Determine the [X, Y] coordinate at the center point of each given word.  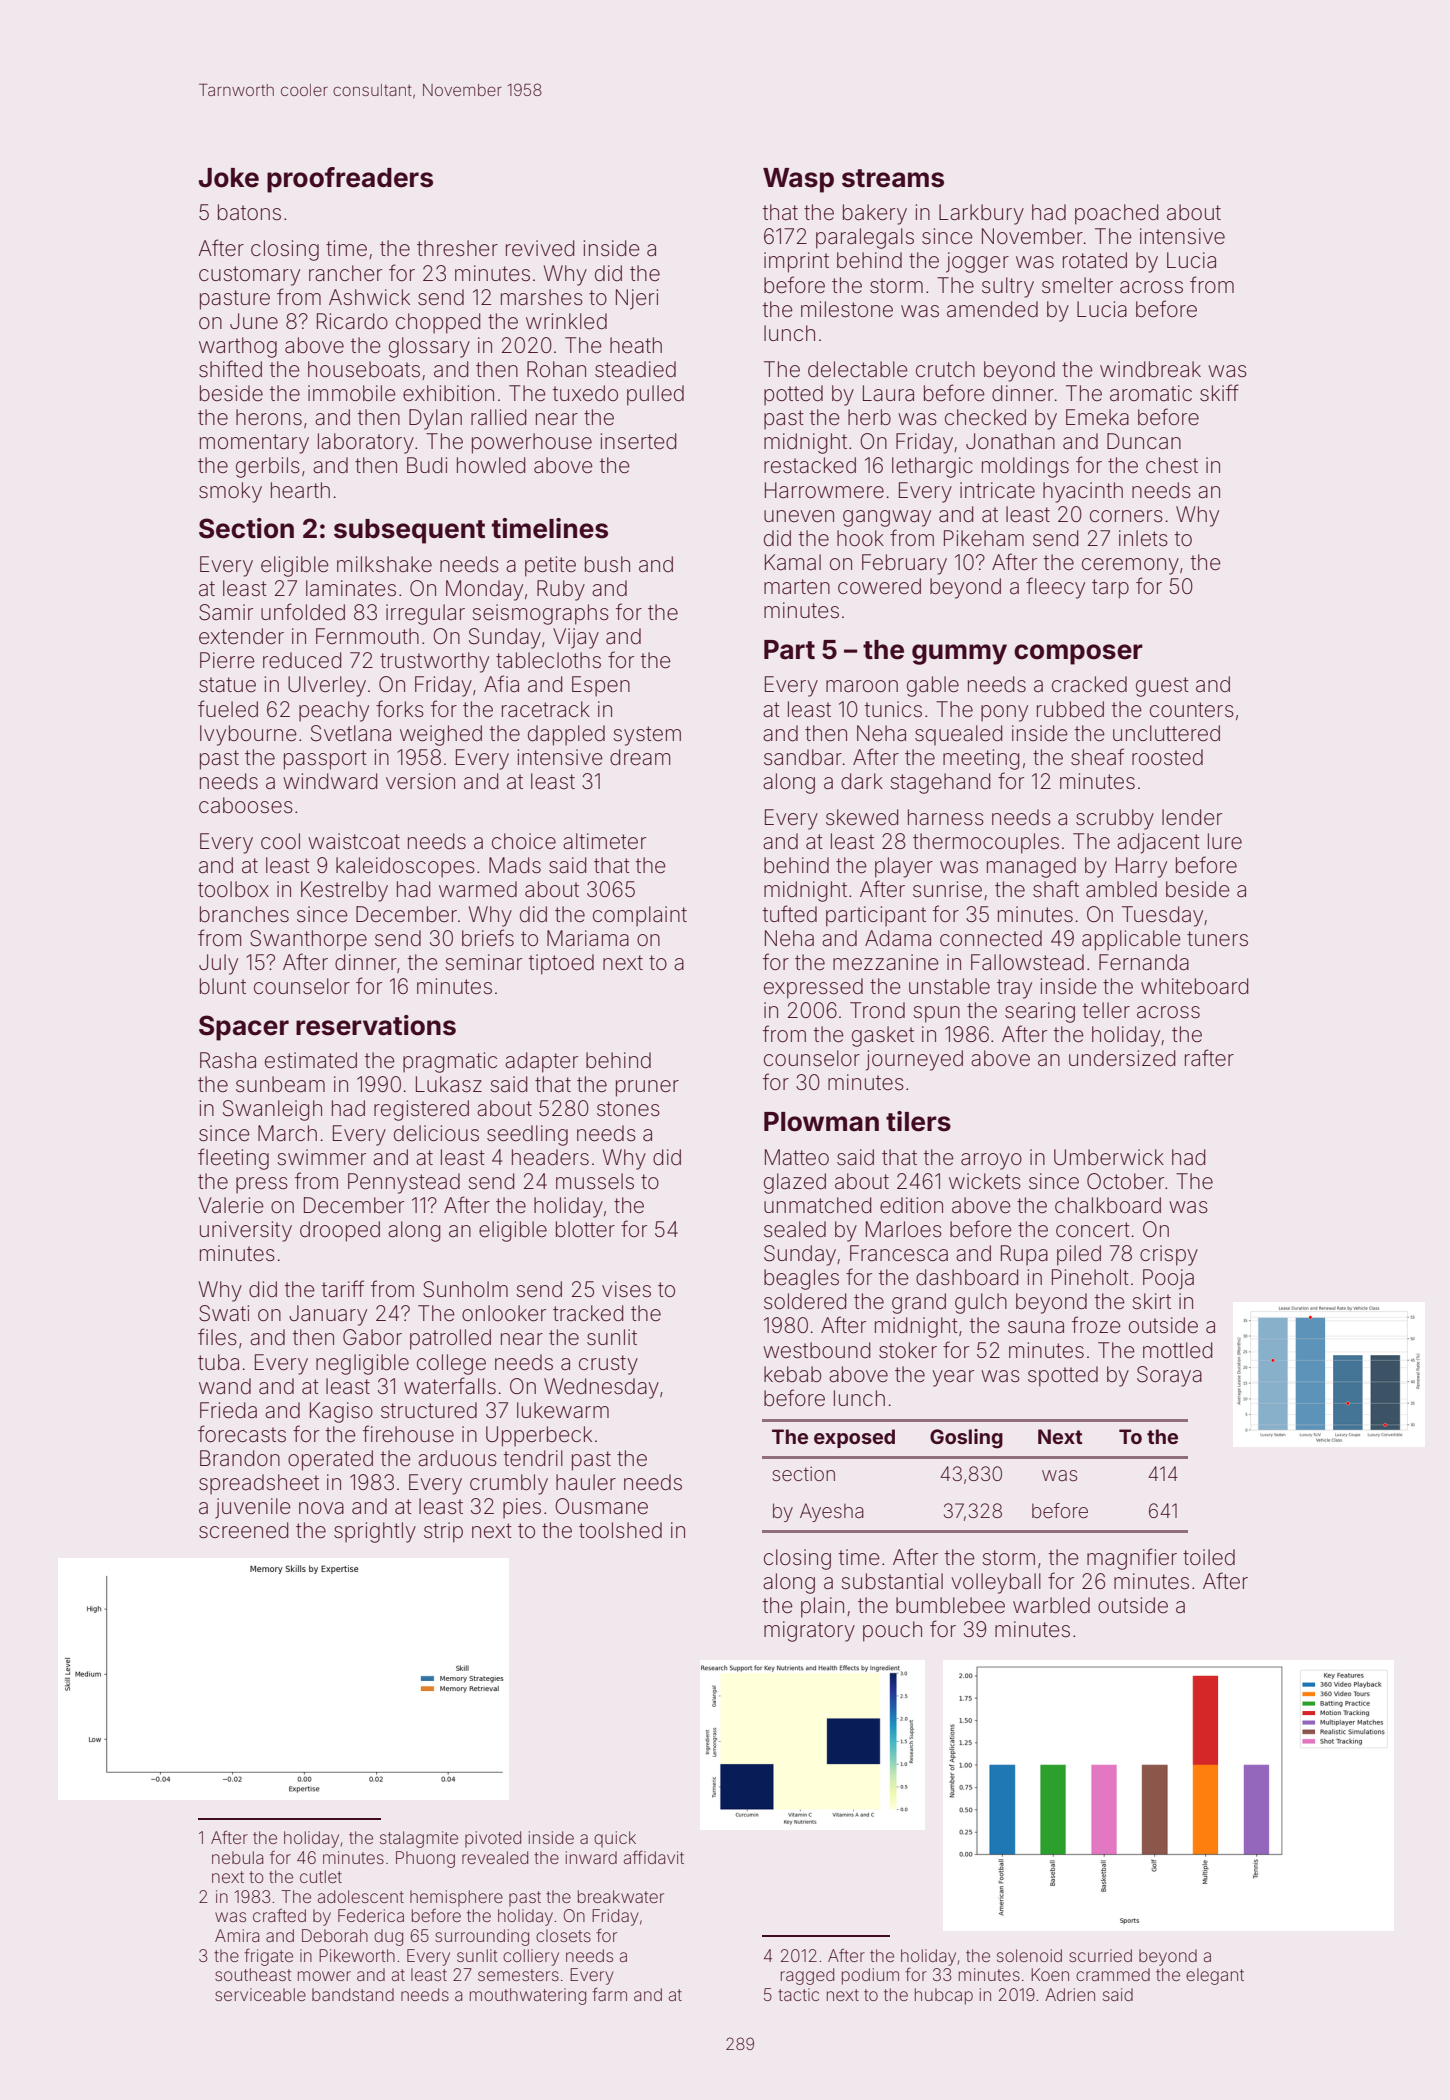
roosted [1167, 757]
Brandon [240, 1458]
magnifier [1132, 1559]
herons [269, 417]
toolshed [620, 1530]
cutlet [321, 1876]
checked [985, 417]
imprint [796, 262]
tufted [790, 914]
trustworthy [434, 662]
